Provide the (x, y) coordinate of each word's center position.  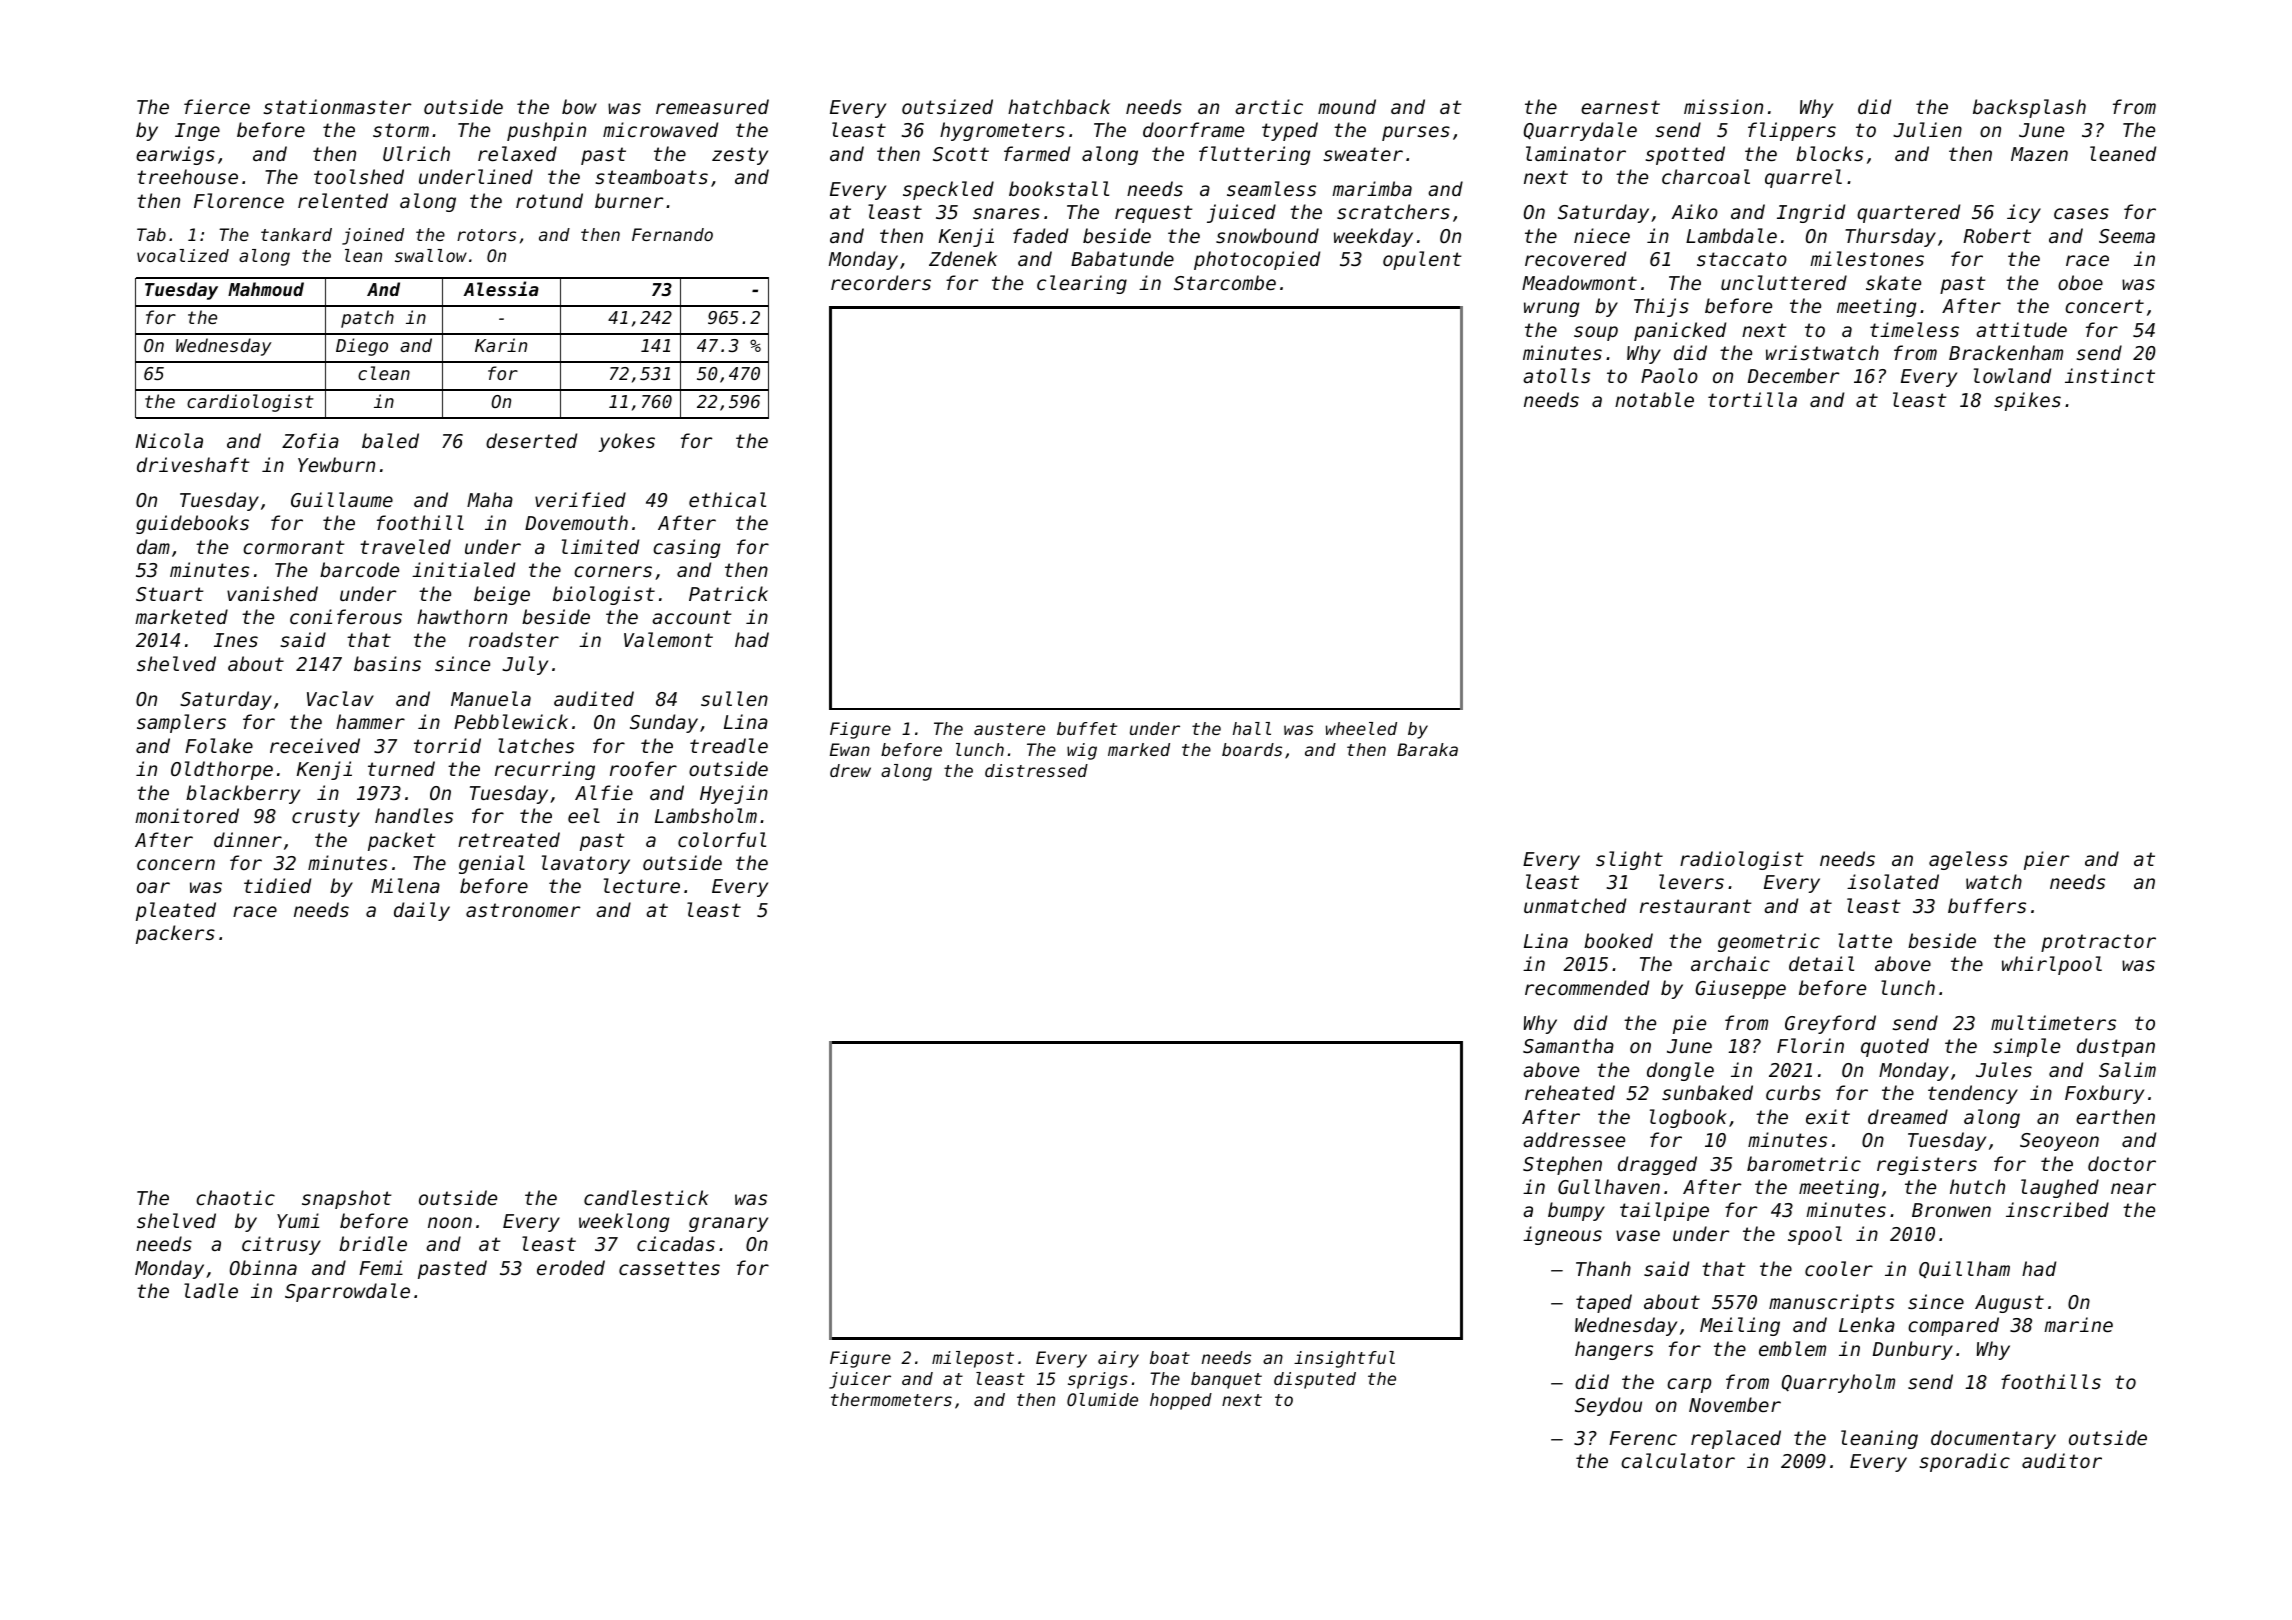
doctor (2122, 1163)
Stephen (1562, 1165)
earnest (1620, 107)
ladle (211, 1290)
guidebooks (192, 524)
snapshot (347, 1199)
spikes (2027, 401)
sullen (734, 698)
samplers (181, 723)
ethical (727, 499)
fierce (217, 106)
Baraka (1427, 749)
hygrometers (1002, 131)
